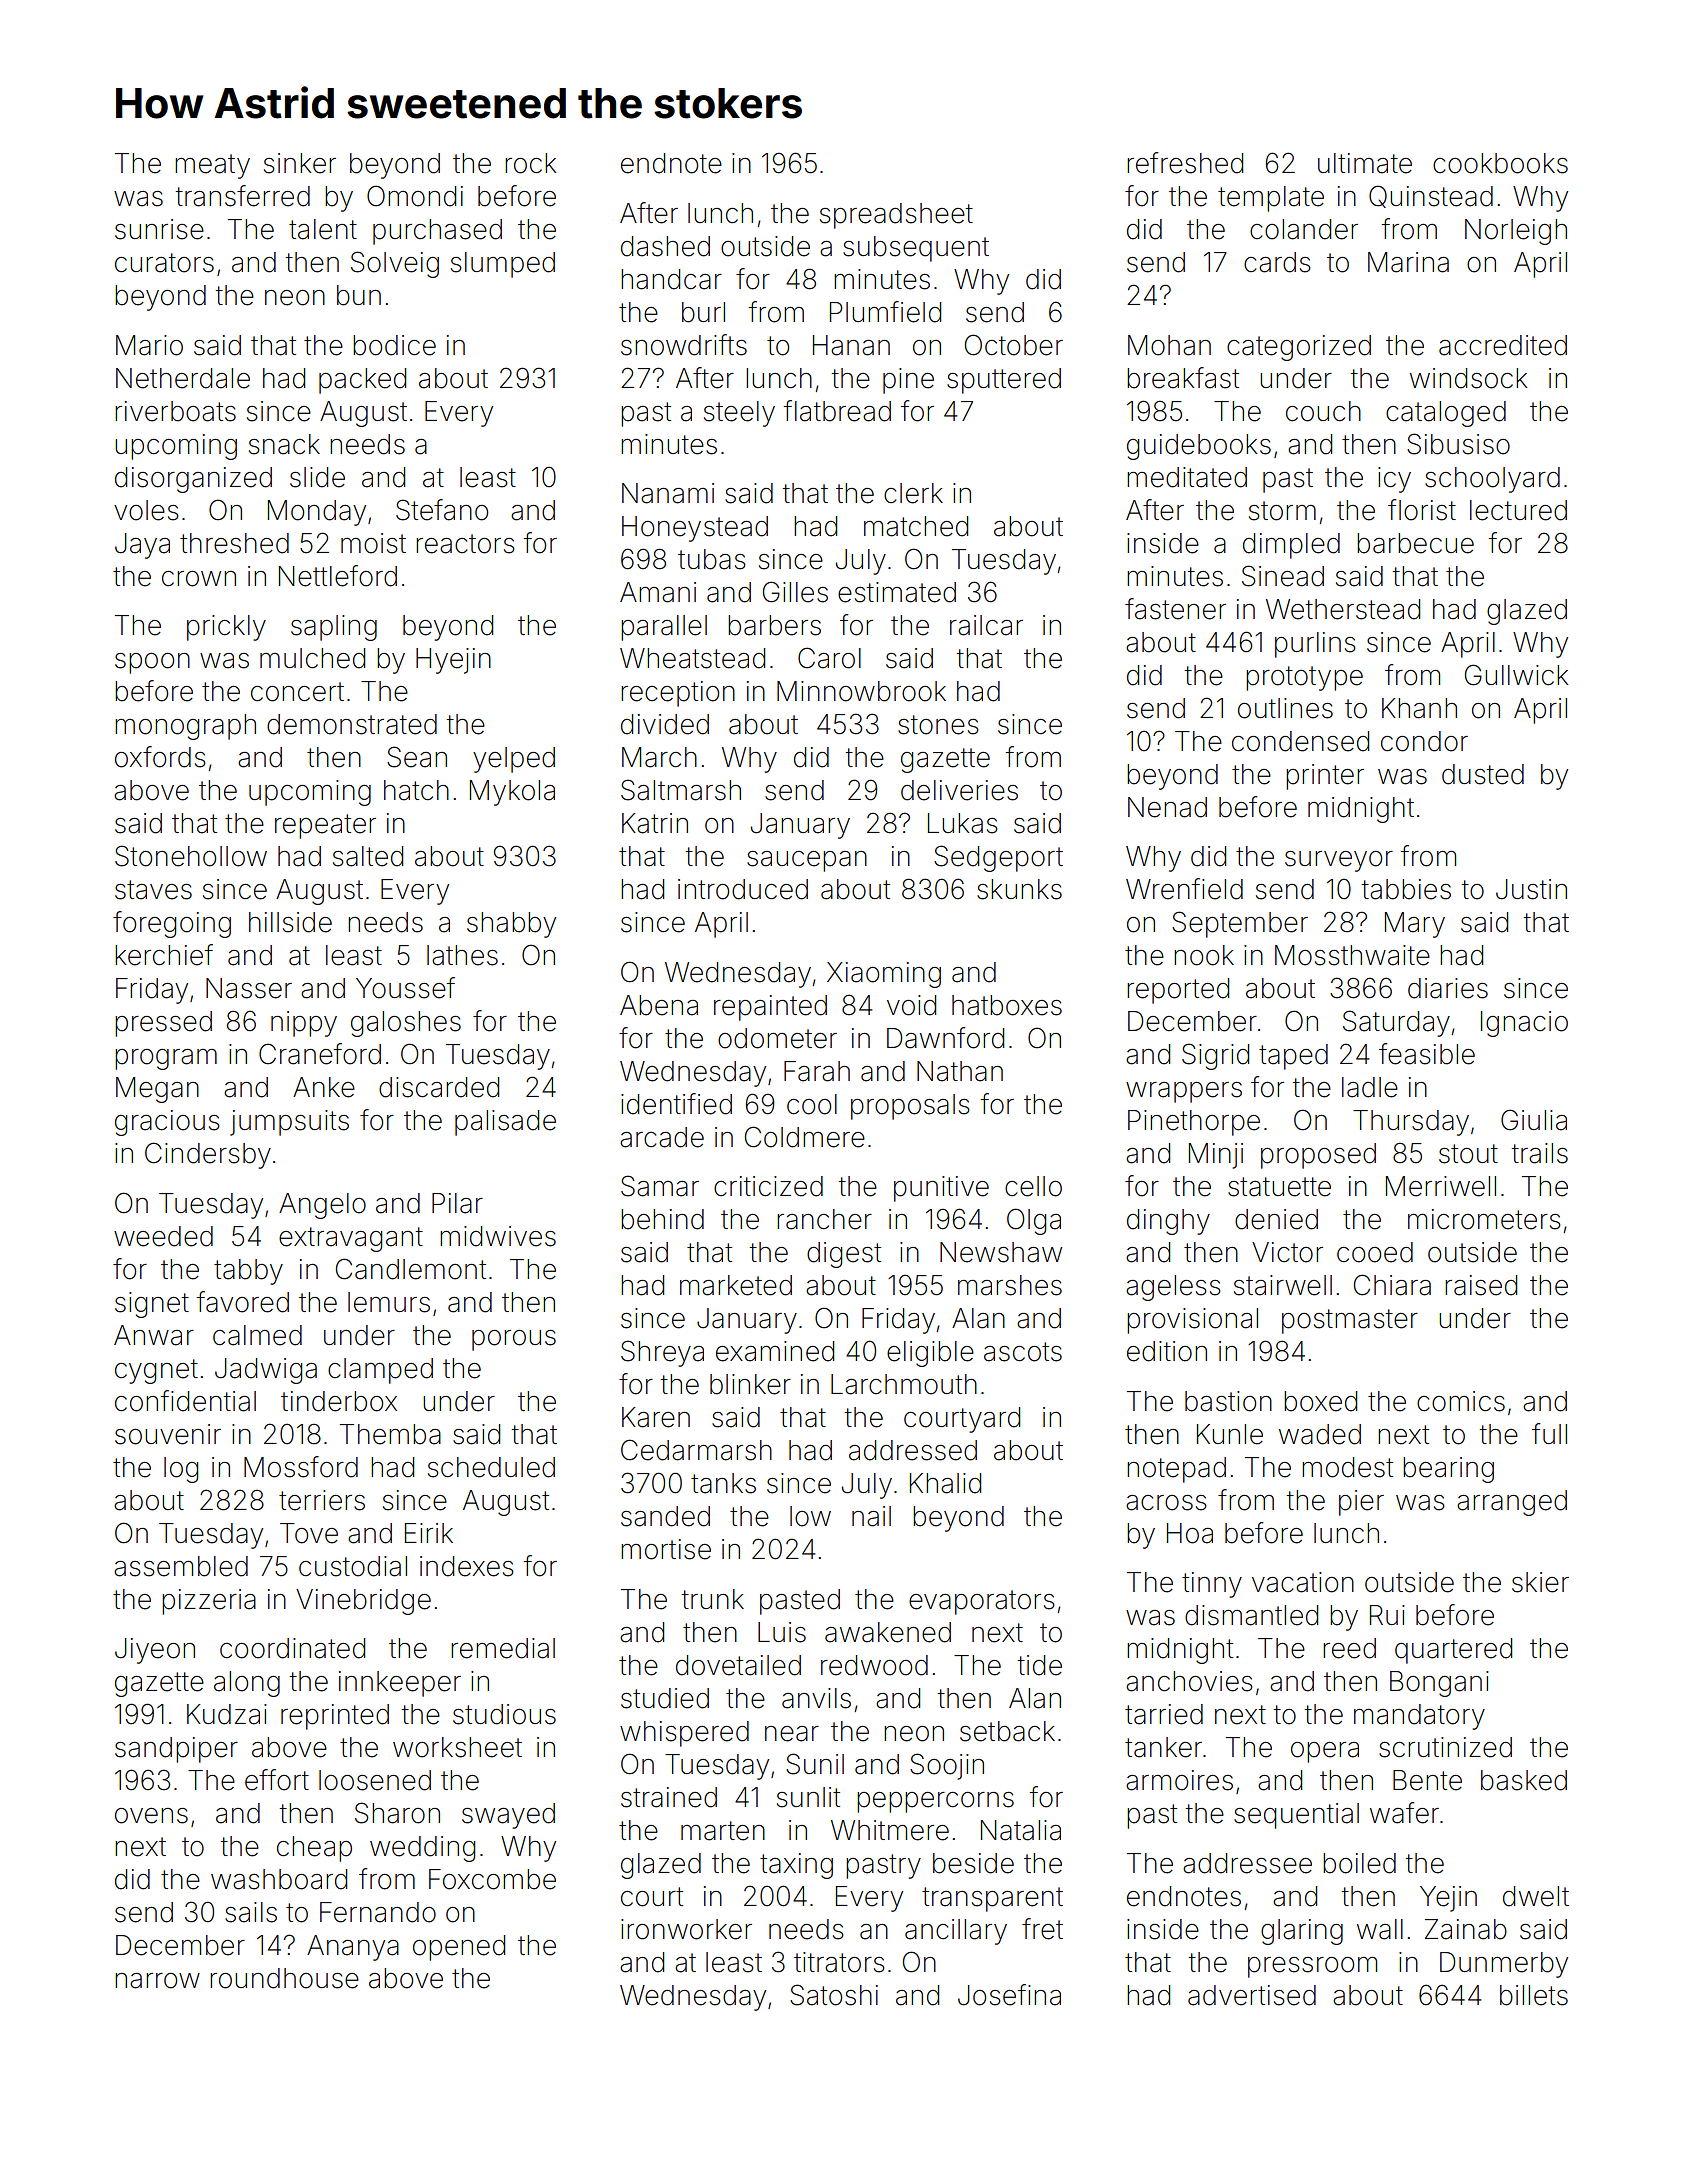  Describe the element at coordinates (834, 1995) in the screenshot. I see `Satoshi` at that location.
